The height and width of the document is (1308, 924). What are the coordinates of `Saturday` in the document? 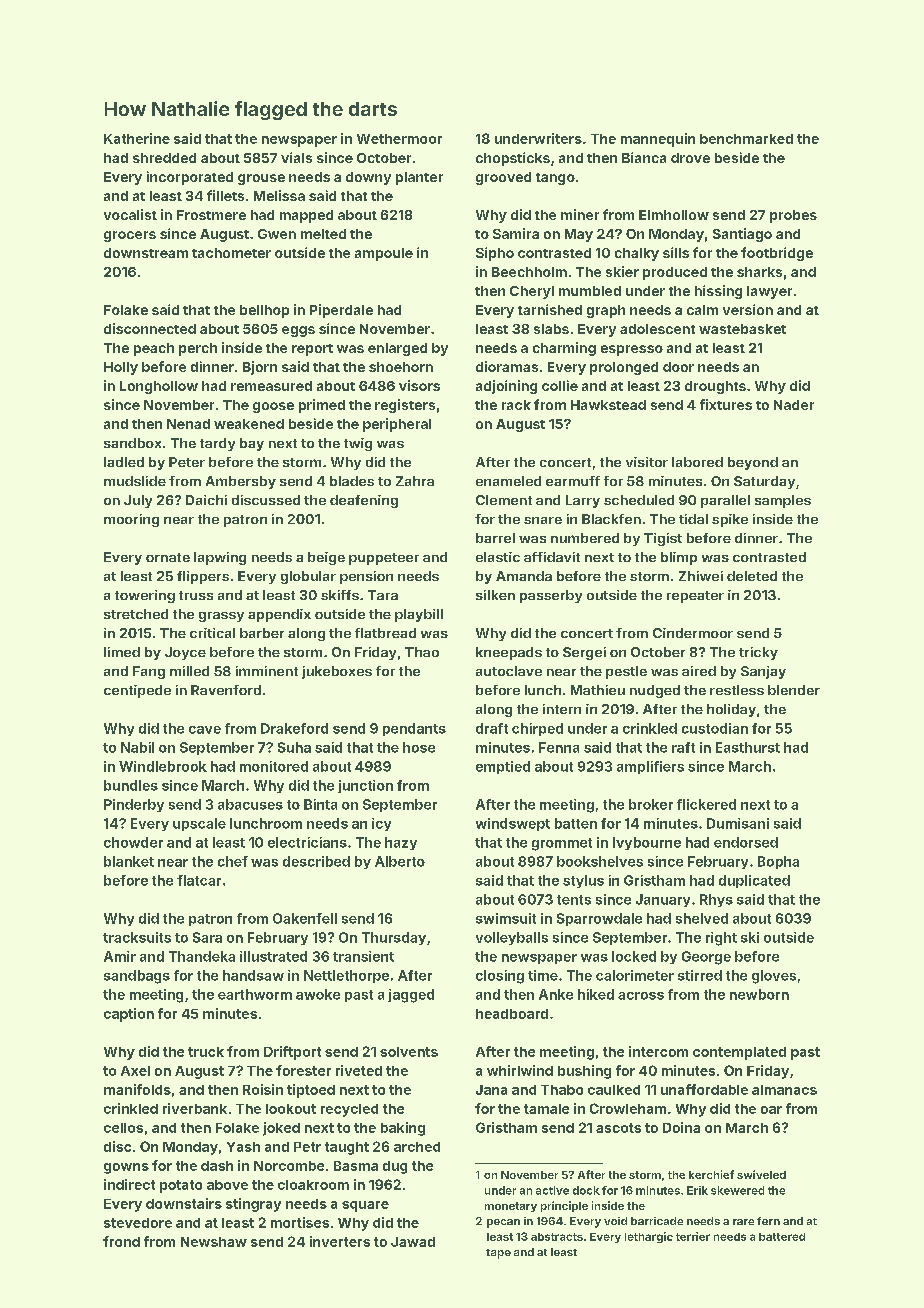 It's located at (764, 482).
